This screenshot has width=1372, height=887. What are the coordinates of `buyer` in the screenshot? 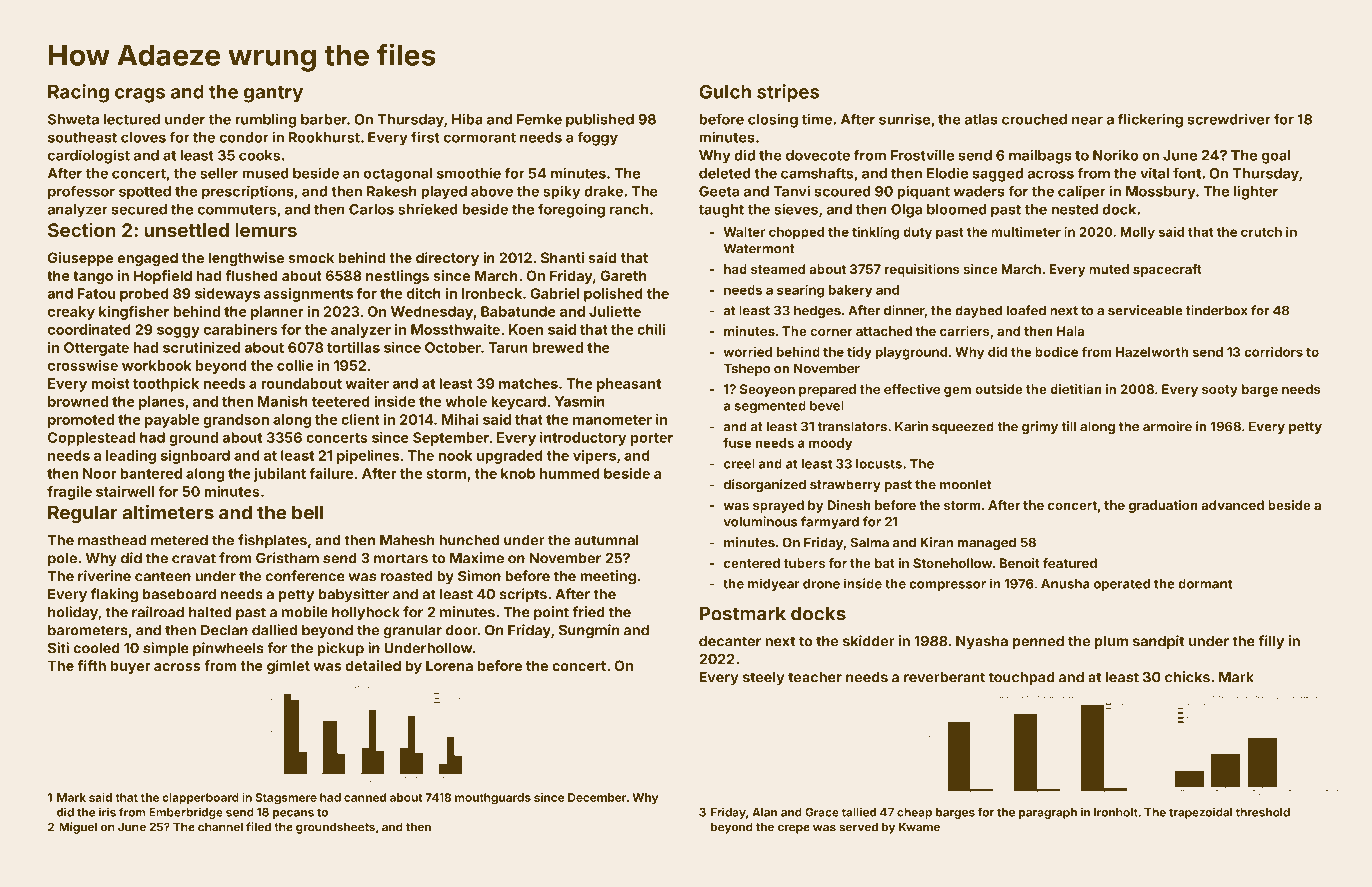 It's located at (131, 667).
